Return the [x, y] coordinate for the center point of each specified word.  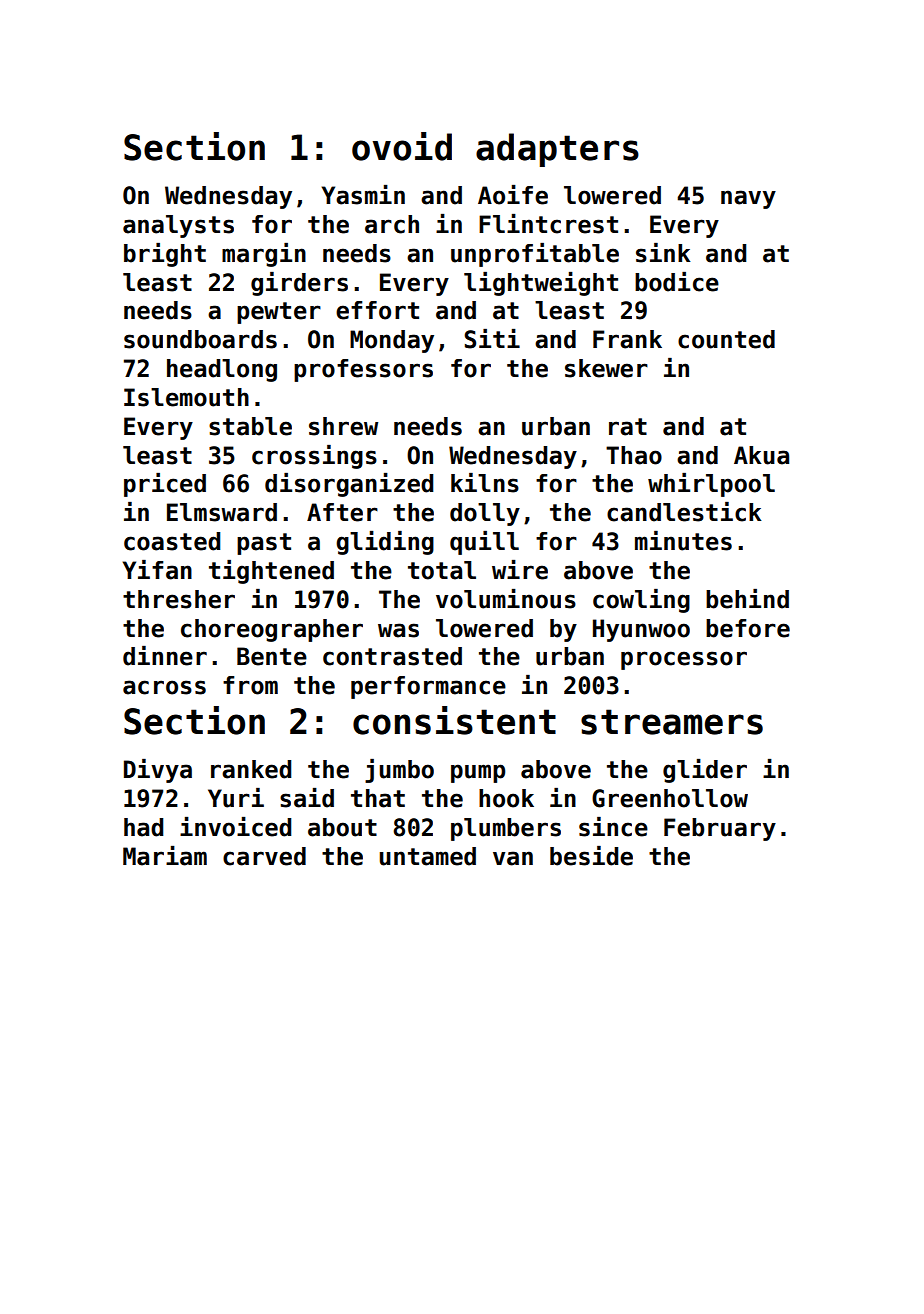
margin [264, 255]
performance [428, 687]
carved [264, 856]
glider [705, 771]
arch [392, 224]
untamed [428, 856]
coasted [172, 541]
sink [663, 253]
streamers [672, 722]
